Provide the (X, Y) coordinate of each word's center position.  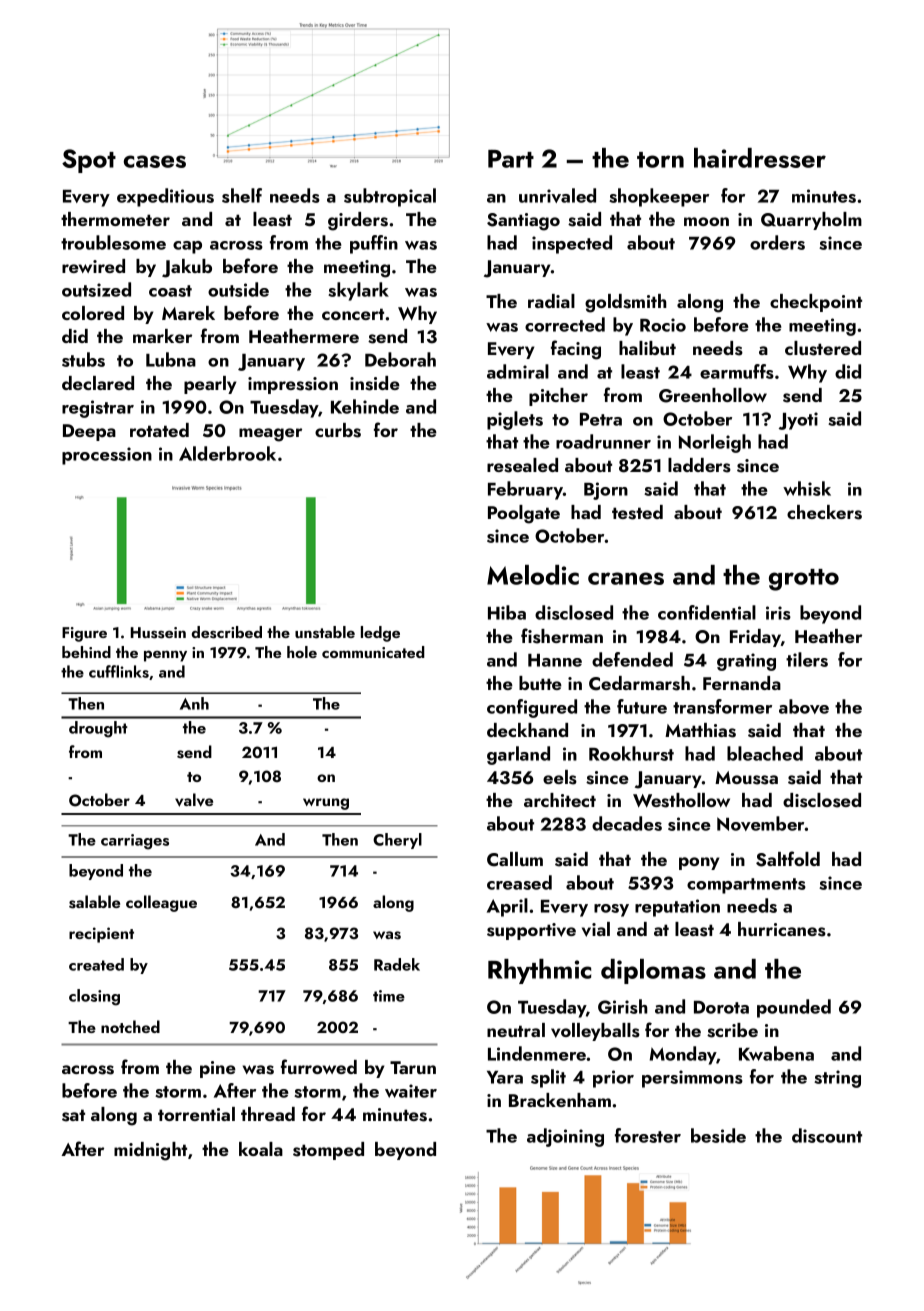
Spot (89, 161)
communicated (373, 652)
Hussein (158, 633)
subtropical (390, 197)
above (804, 706)
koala (261, 1149)
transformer (722, 706)
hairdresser (760, 158)
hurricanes (782, 929)
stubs (83, 359)
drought (98, 729)
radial (551, 301)
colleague (161, 903)
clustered (823, 348)
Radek (397, 964)
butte (540, 683)
